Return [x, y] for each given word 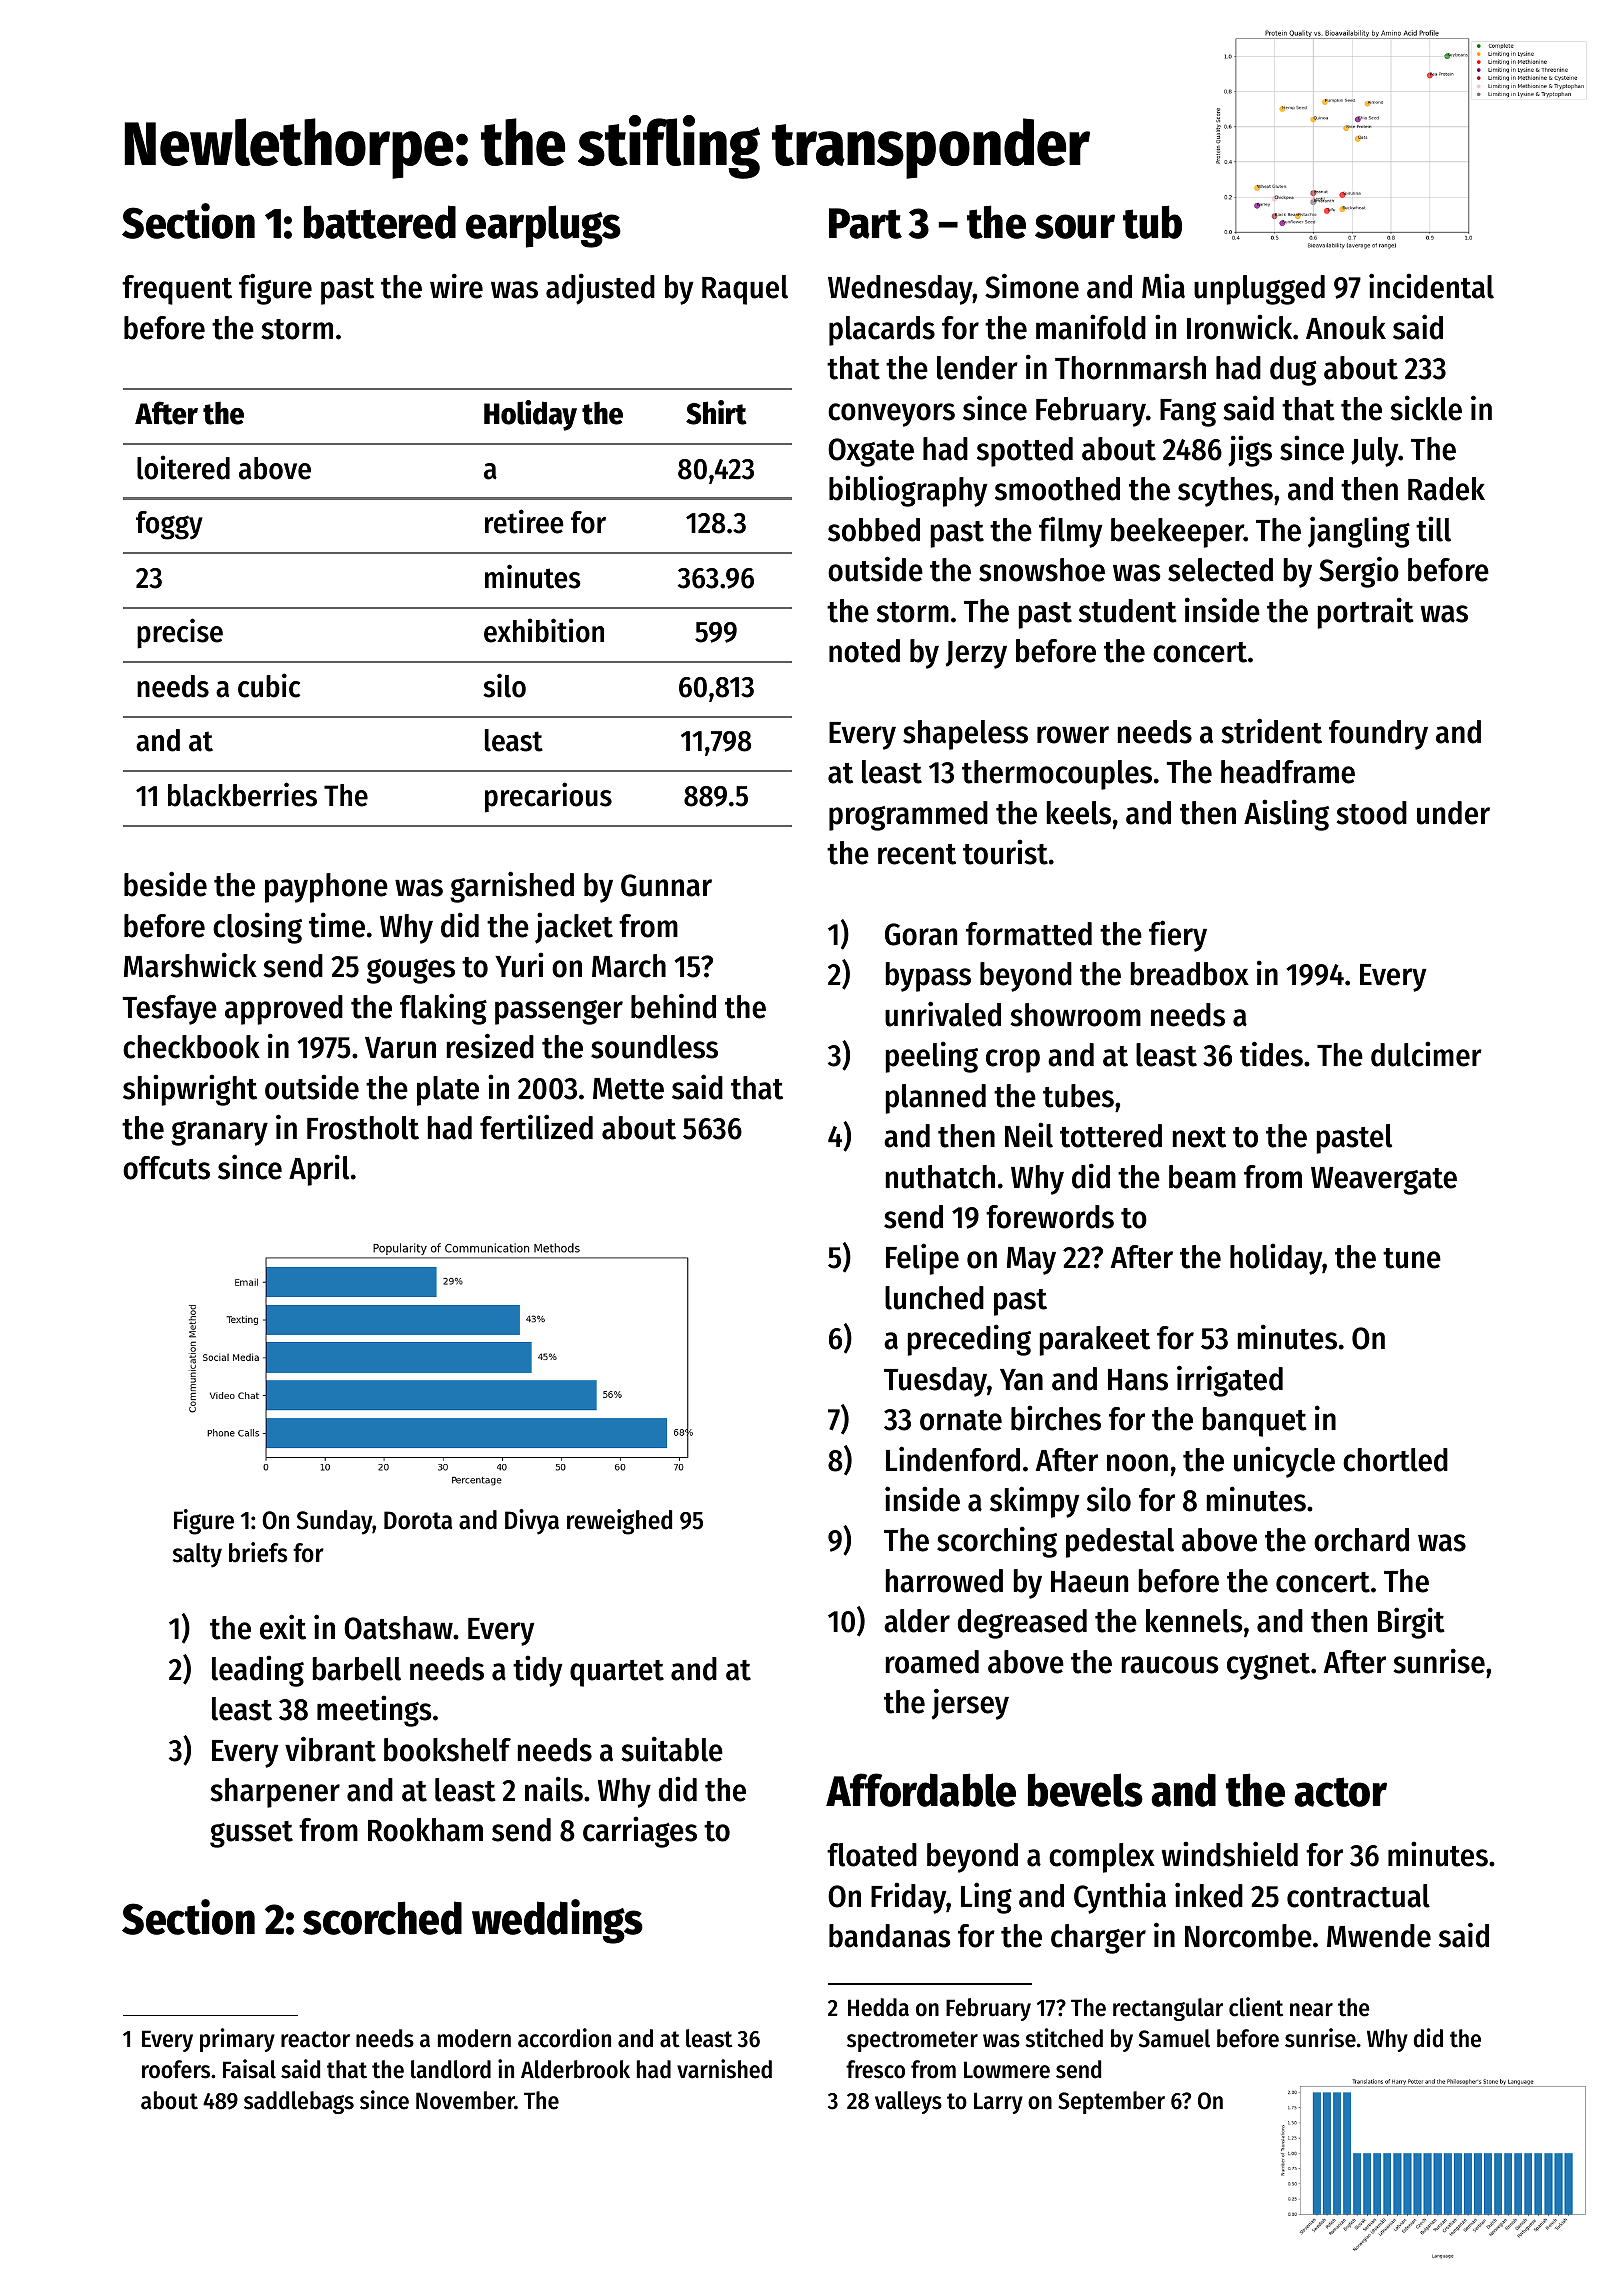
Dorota [418, 1520]
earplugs [543, 226]
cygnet [1268, 1666]
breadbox [1190, 974]
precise [180, 633]
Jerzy [976, 655]
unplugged [1259, 290]
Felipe [922, 1259]
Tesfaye [170, 1010]
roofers [176, 2069]
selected [1220, 570]
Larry [998, 2103]
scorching [997, 1542]
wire [456, 286]
